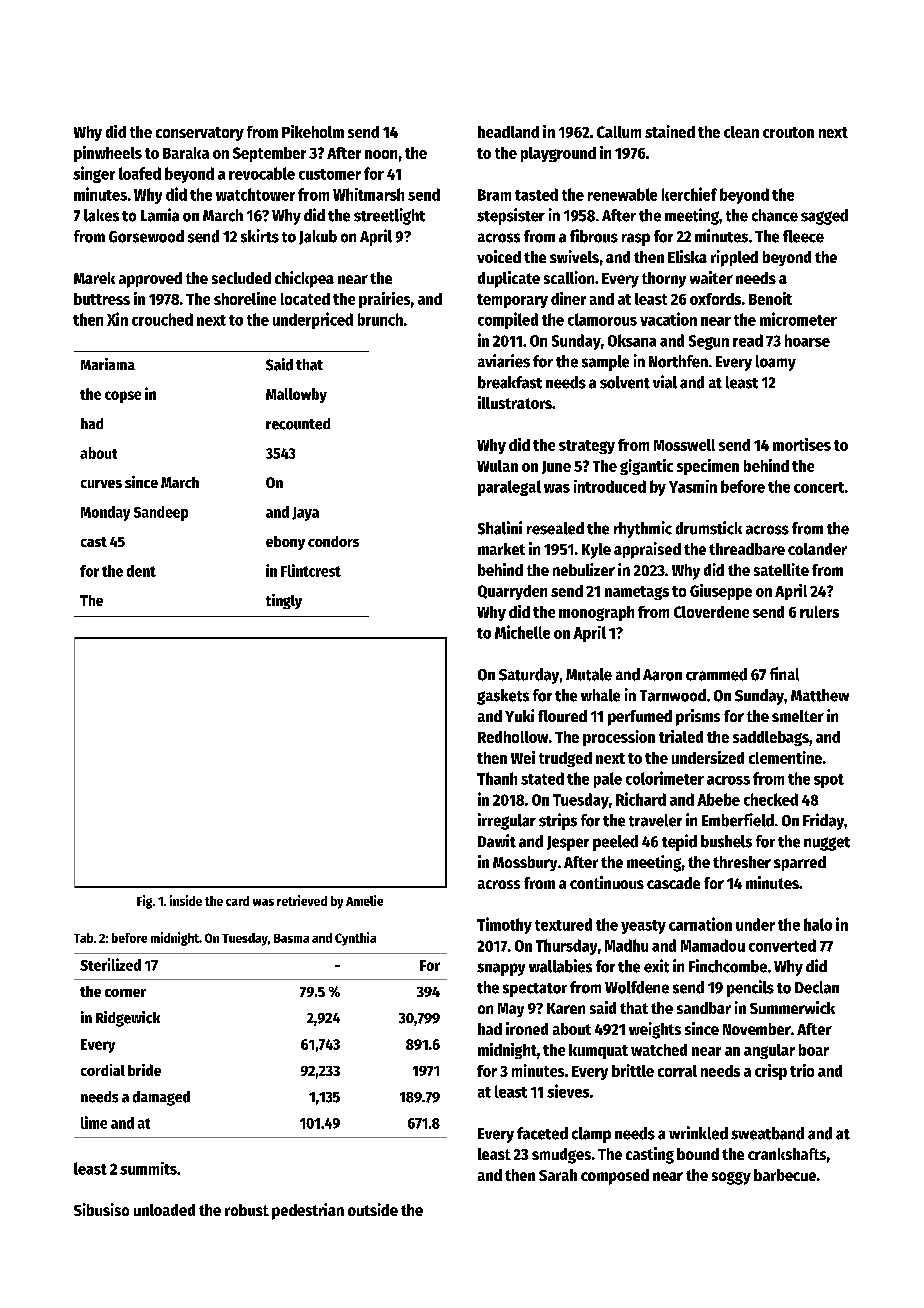 This page has width=924, height=1308. What do you see at coordinates (558, 154) in the page?
I see `playground` at bounding box center [558, 154].
